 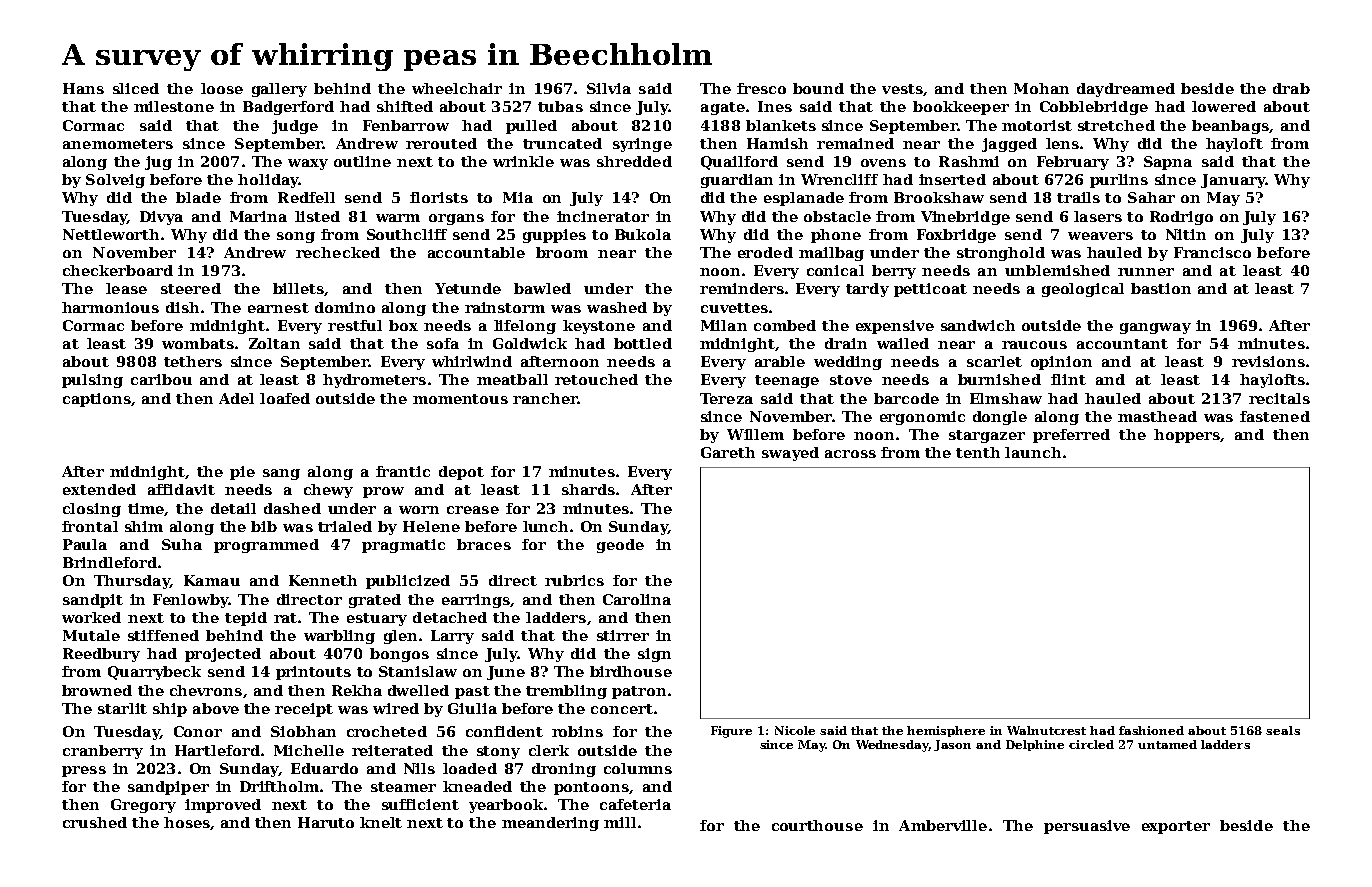 I want to click on sign, so click(x=654, y=655).
